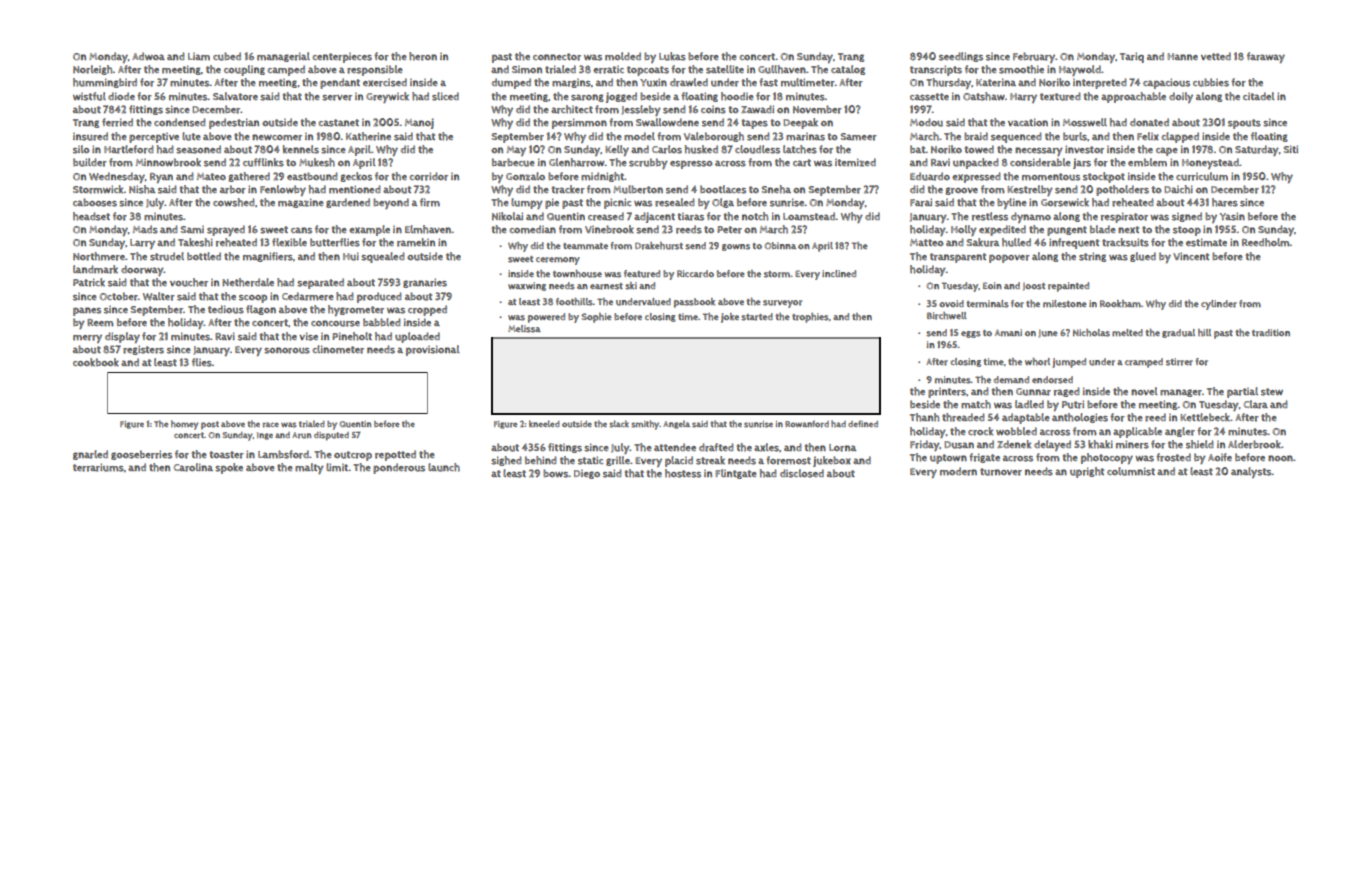  What do you see at coordinates (780, 245) in the image?
I see `Obinna` at bounding box center [780, 245].
